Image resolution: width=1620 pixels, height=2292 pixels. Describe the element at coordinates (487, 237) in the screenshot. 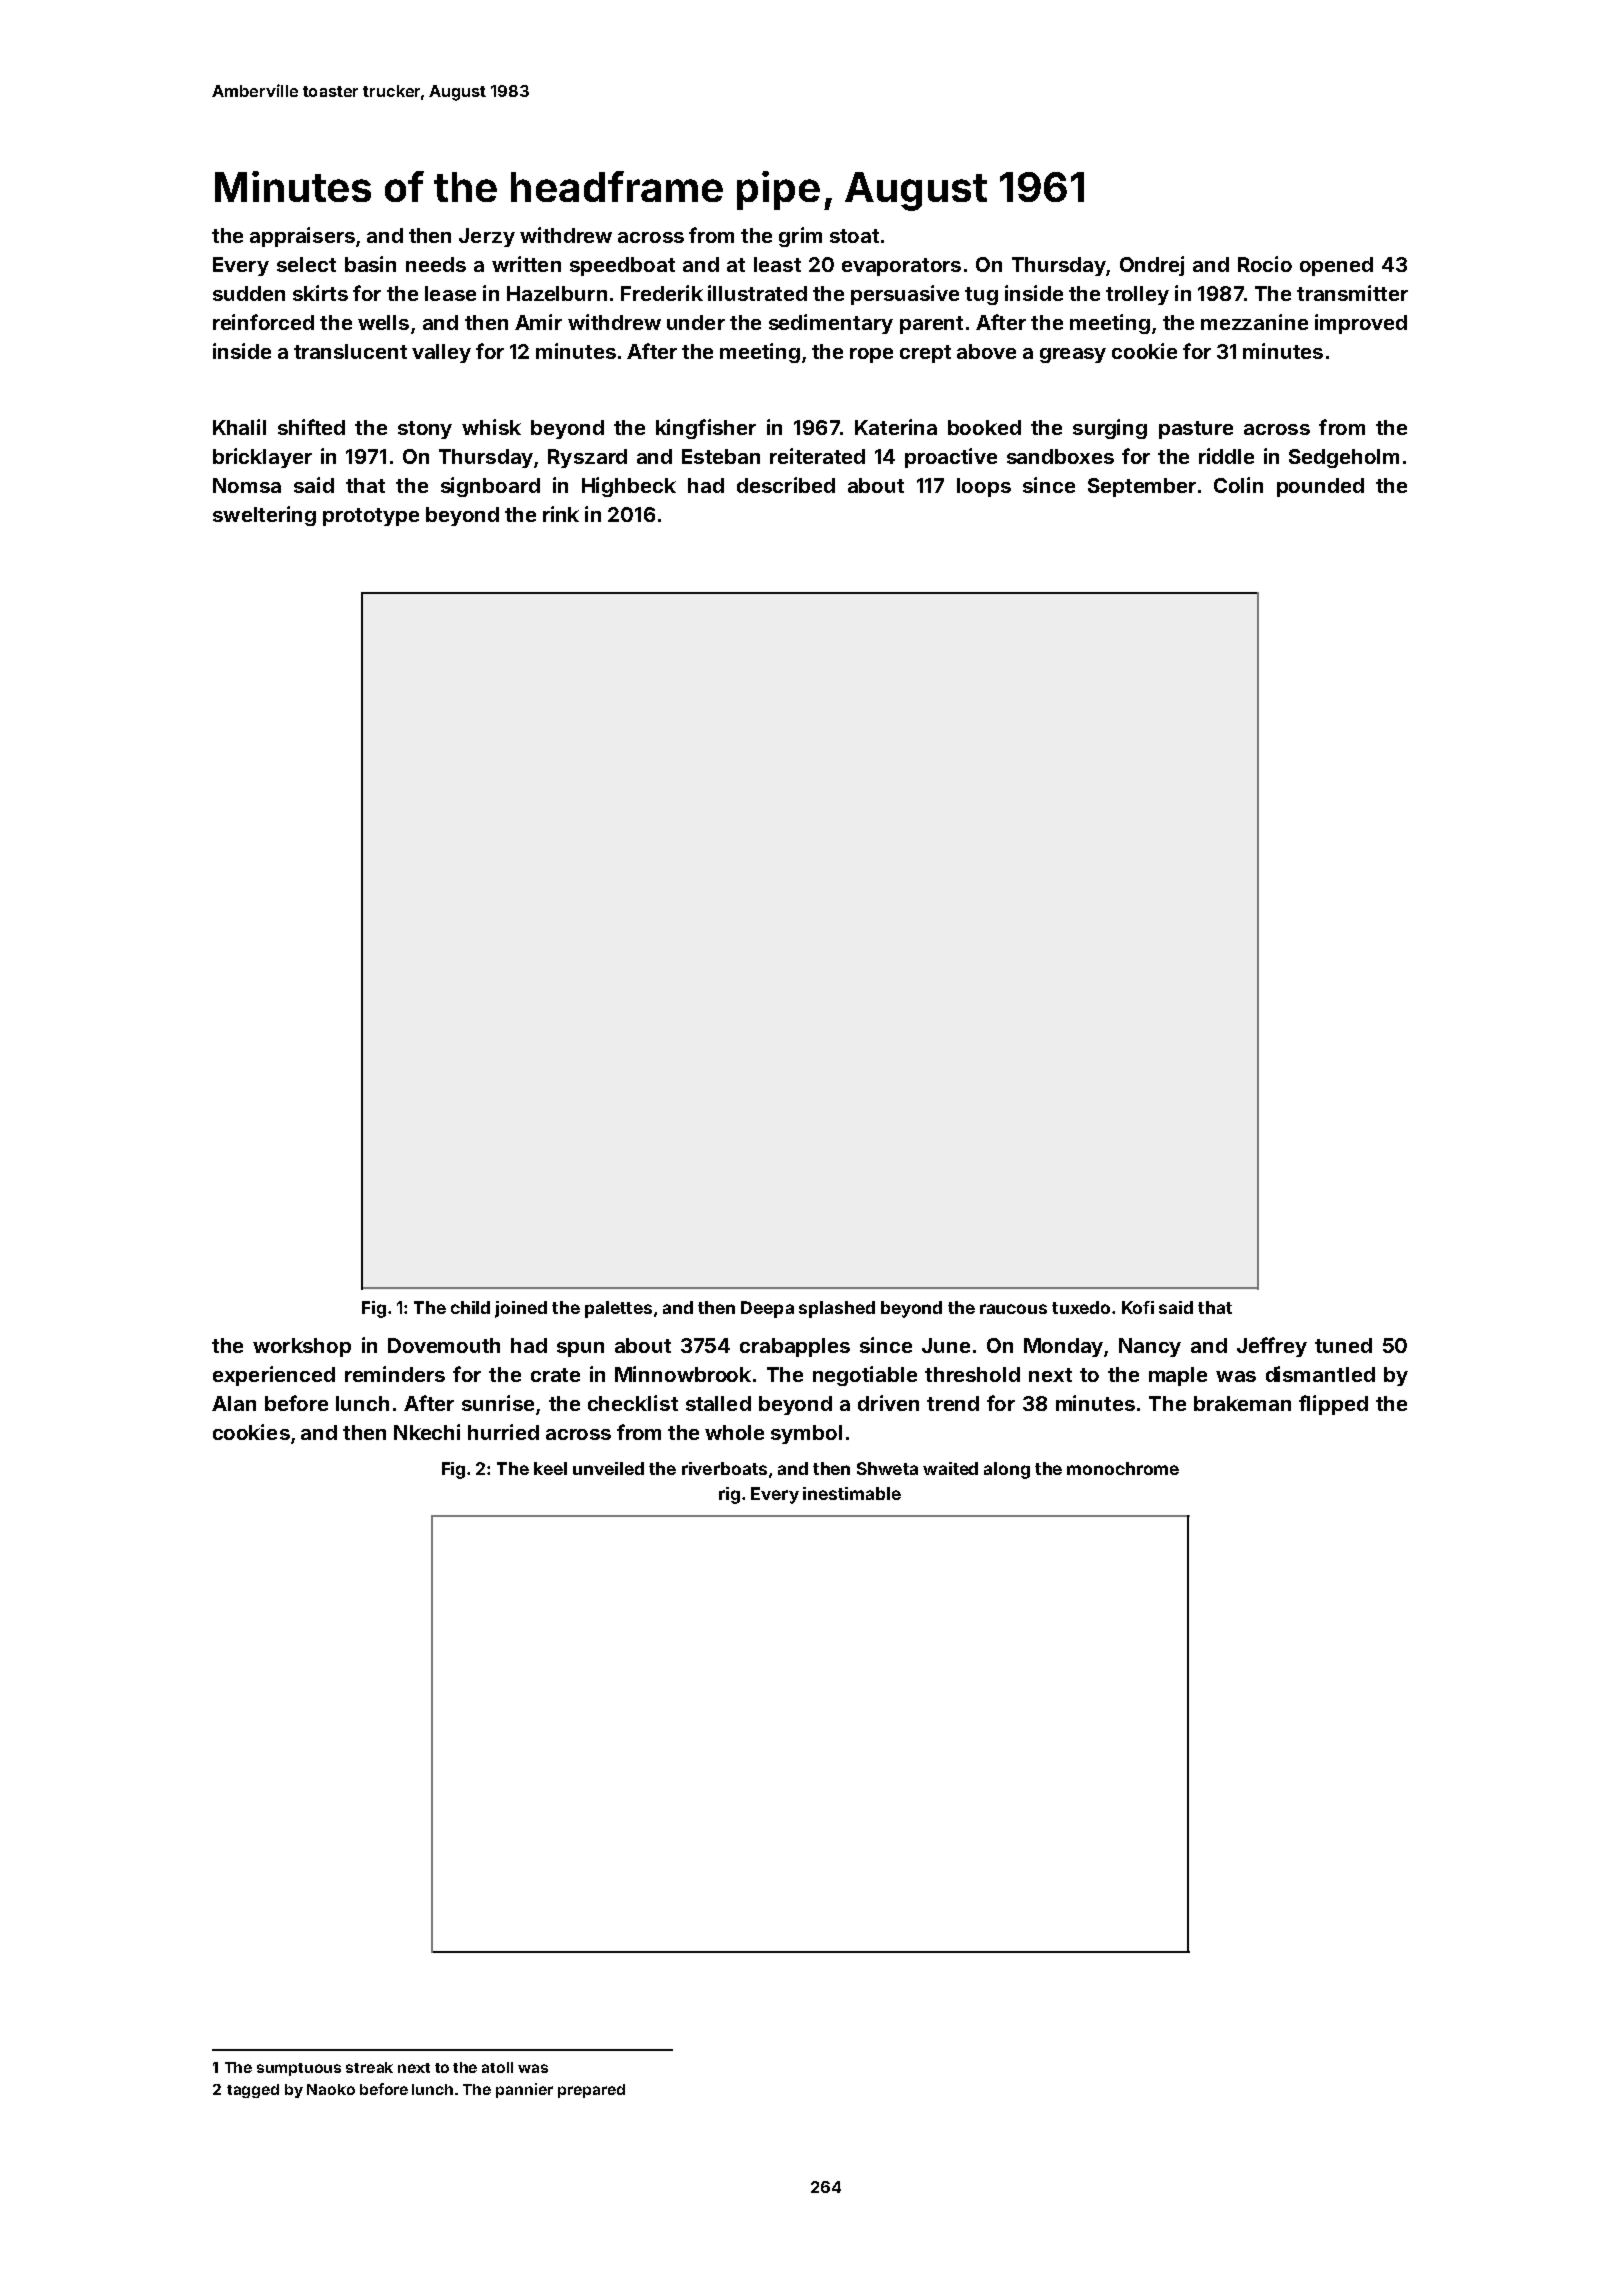

I see `Jerzy` at that location.
